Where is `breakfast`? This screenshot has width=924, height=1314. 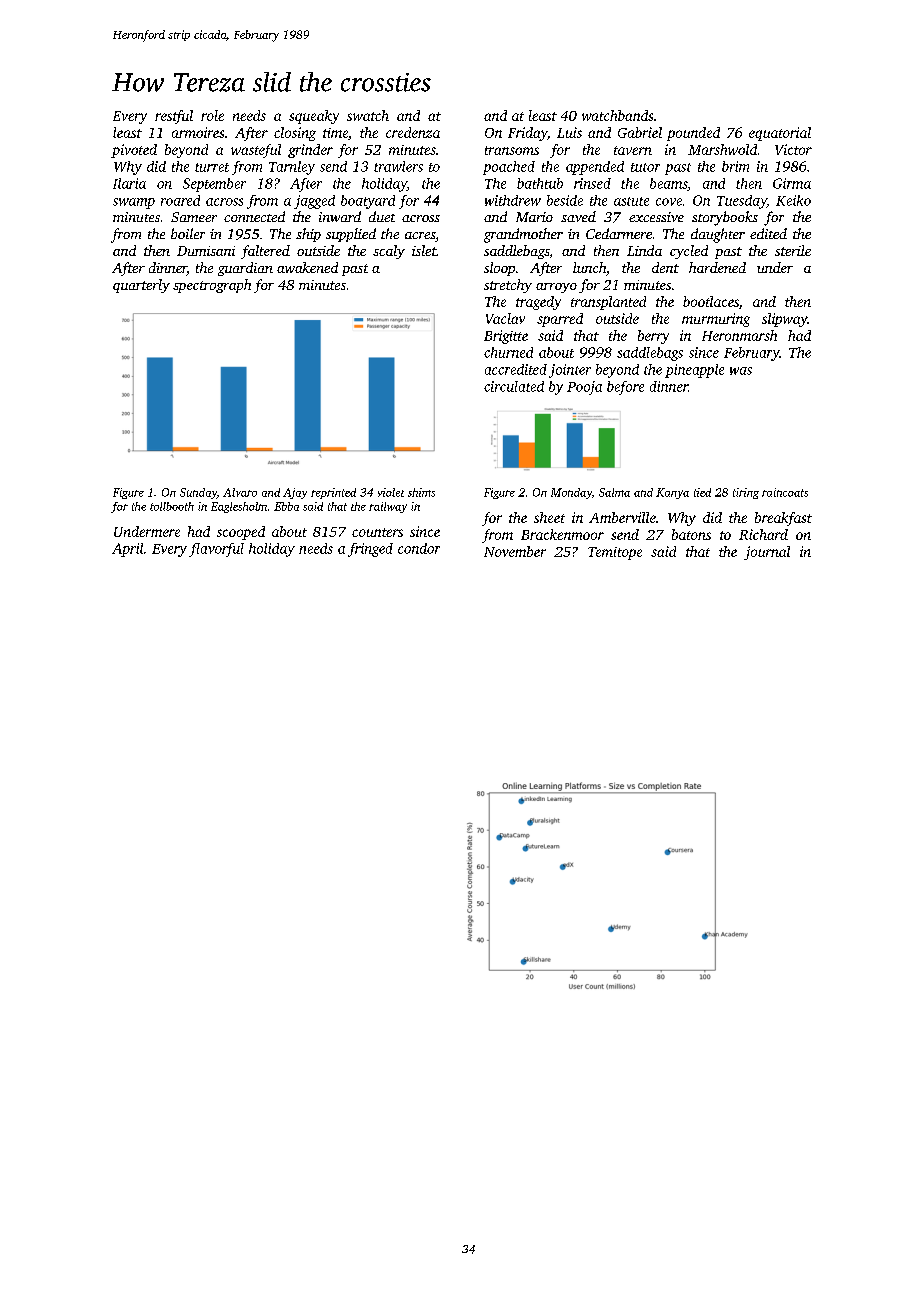 breakfast is located at coordinates (783, 519).
